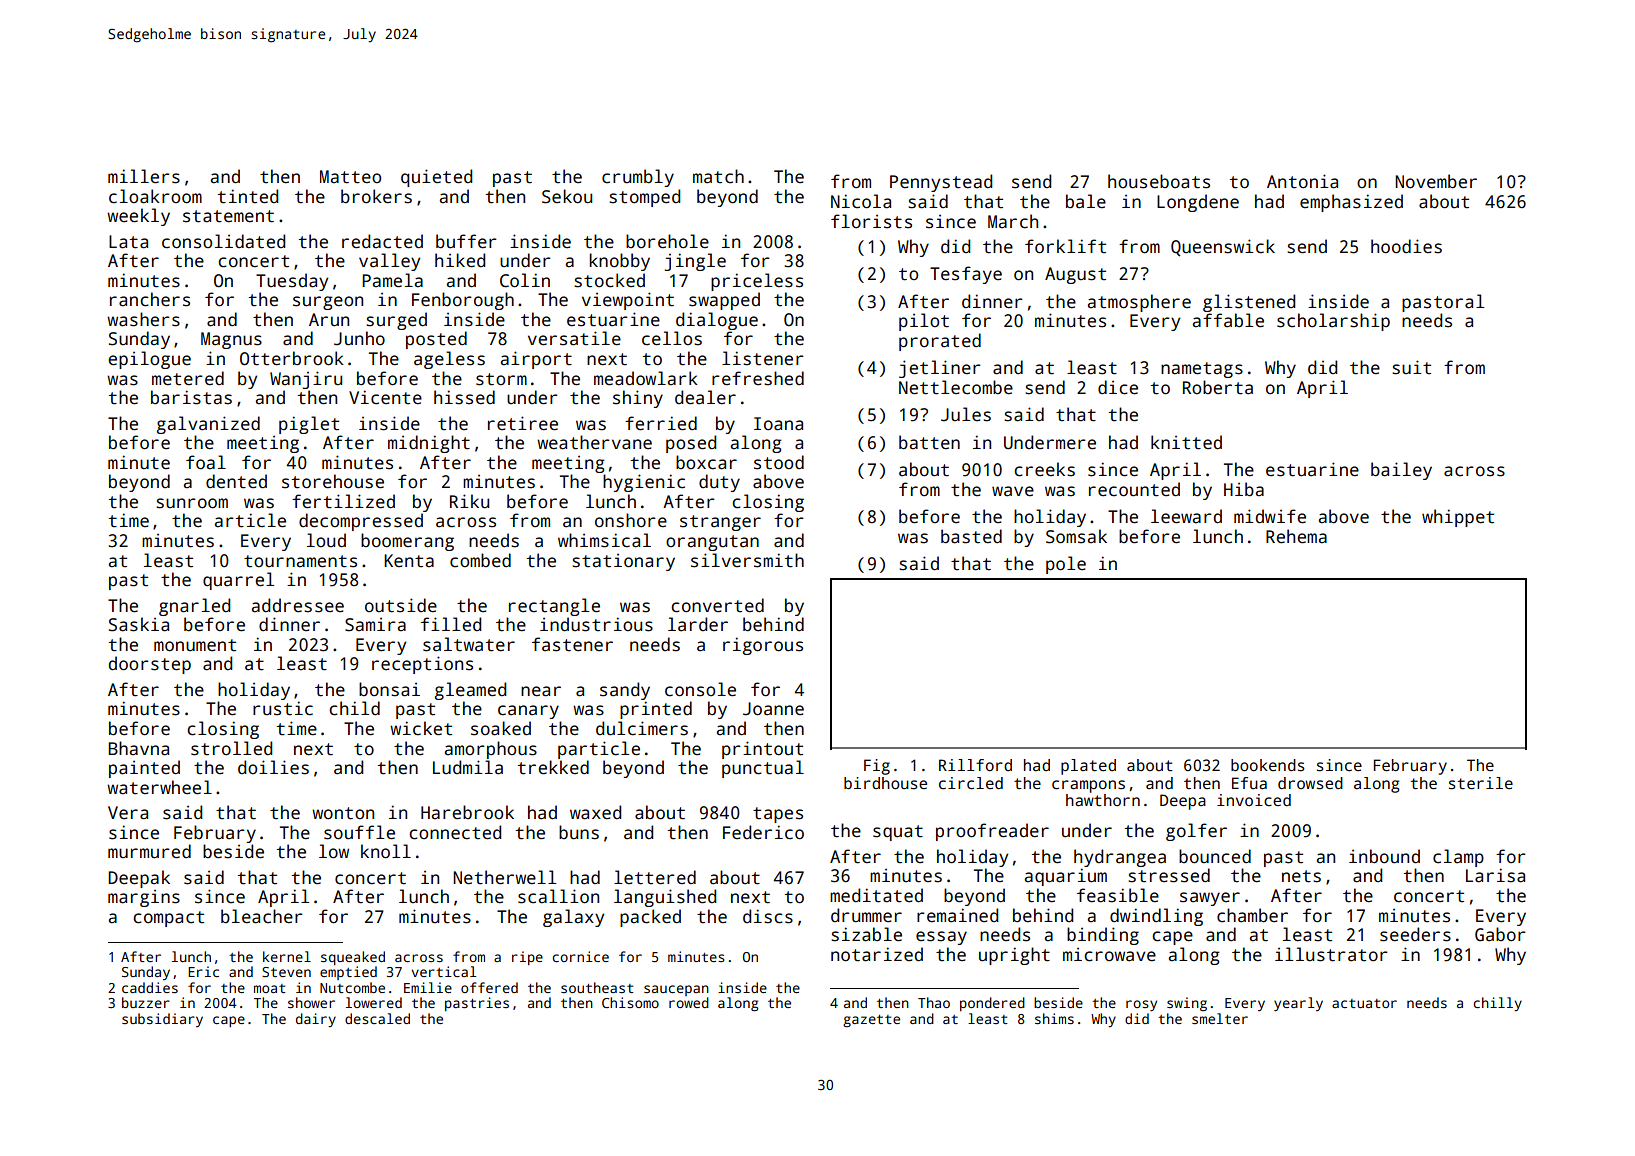 Image resolution: width=1635 pixels, height=1156 pixels. I want to click on quieted, so click(436, 178).
